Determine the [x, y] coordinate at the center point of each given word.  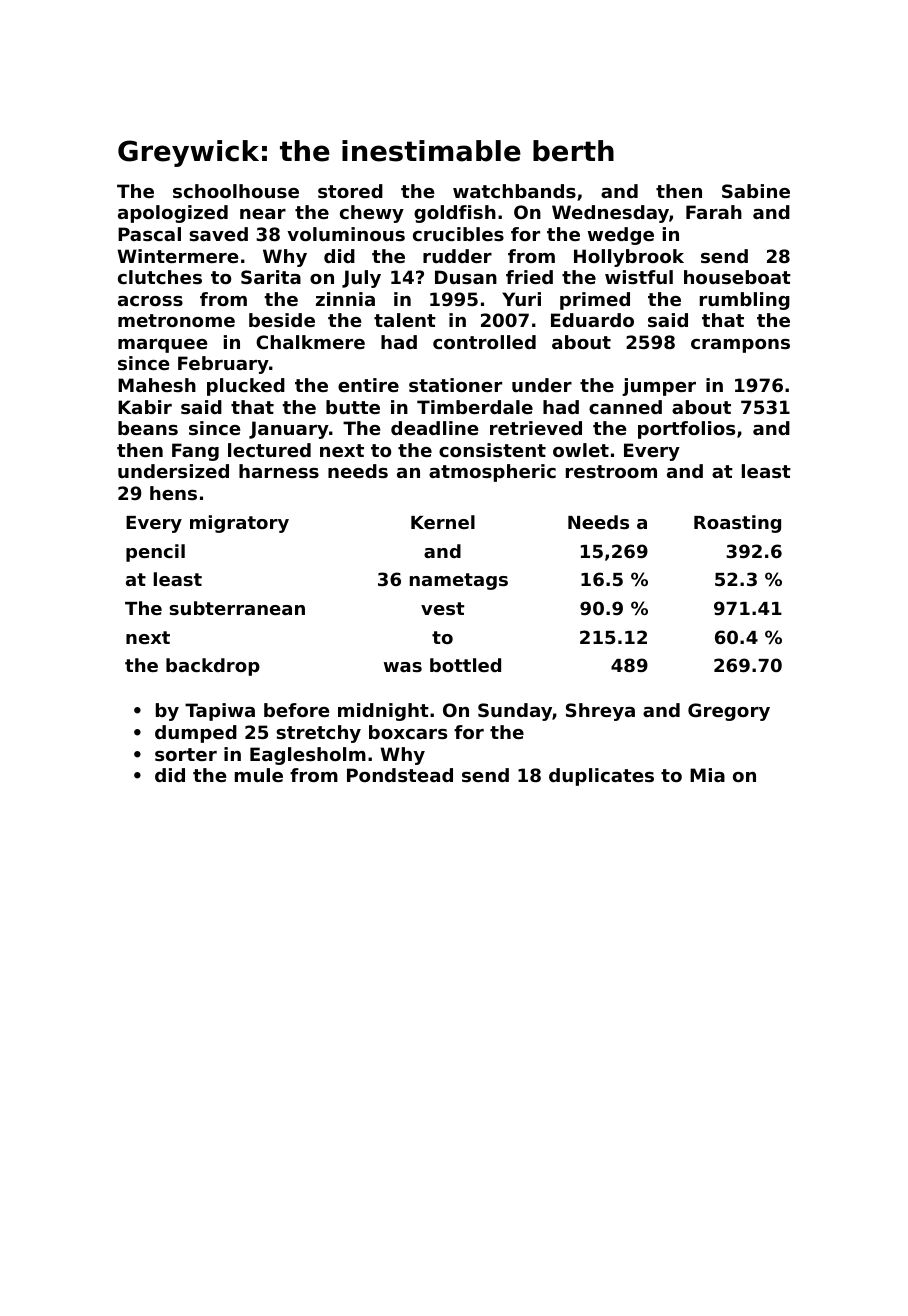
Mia [707, 775]
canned [625, 407]
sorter [186, 754]
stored [350, 191]
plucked [246, 387]
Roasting [737, 524]
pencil [155, 553]
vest [442, 608]
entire [368, 385]
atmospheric [492, 473]
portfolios [686, 430]
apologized [173, 214]
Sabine [756, 191]
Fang [195, 452]
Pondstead [400, 775]
